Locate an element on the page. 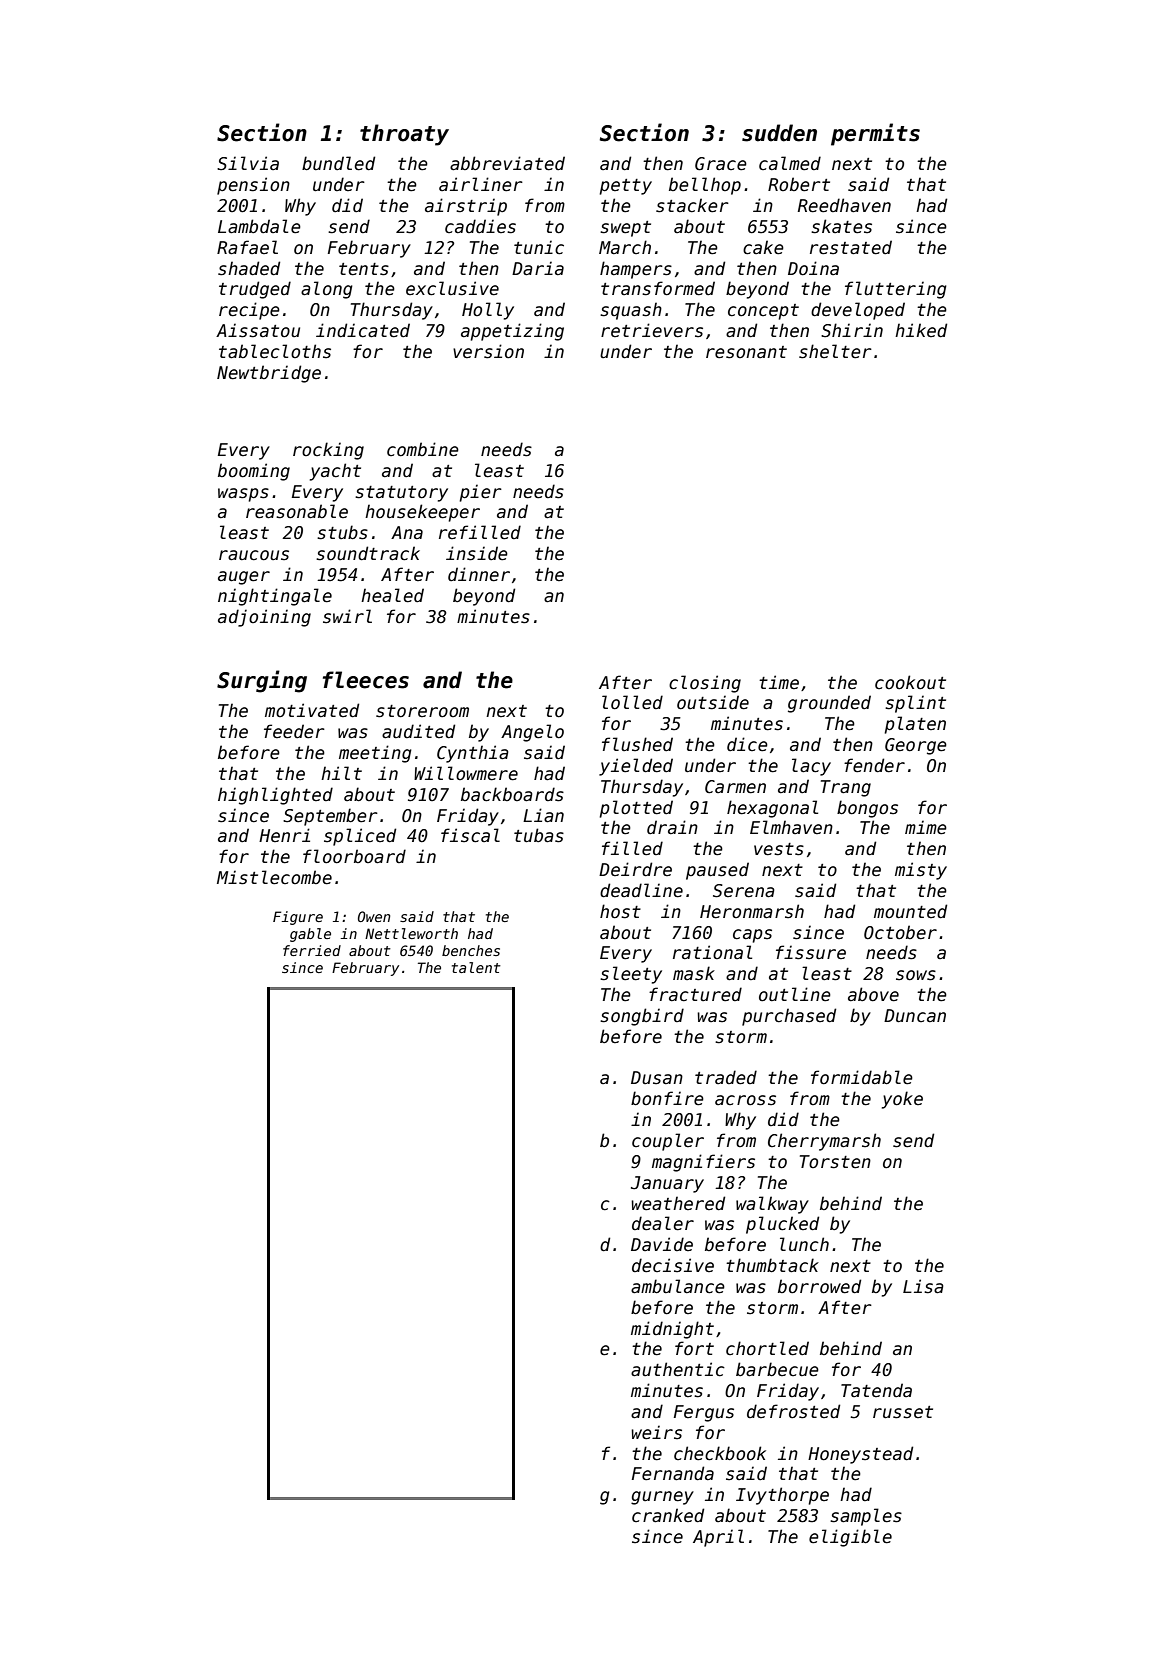 Image resolution: width=1165 pixels, height=1654 pixels. barbecue is located at coordinates (777, 1369).
